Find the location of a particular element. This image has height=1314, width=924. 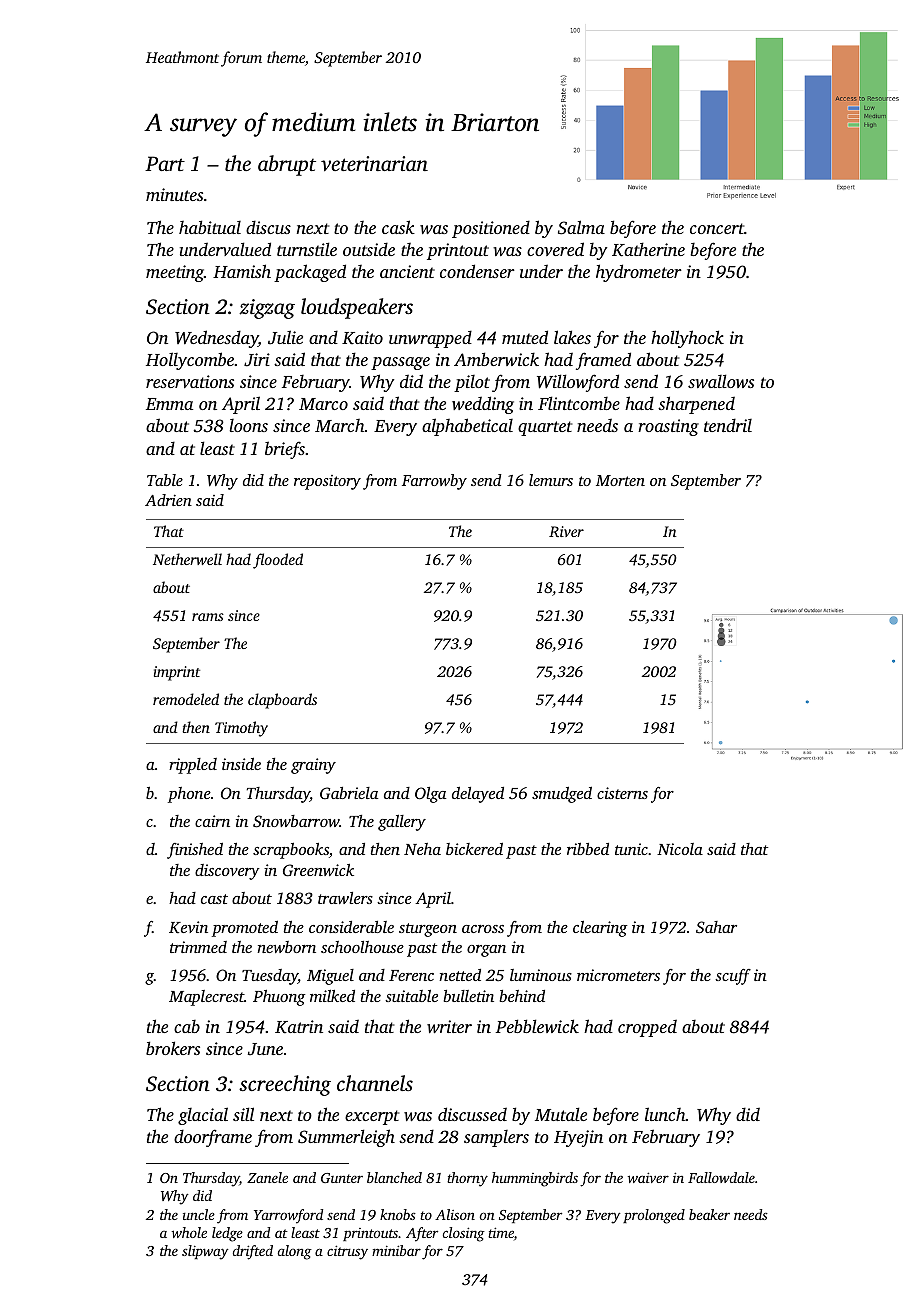

concert is located at coordinates (717, 228).
